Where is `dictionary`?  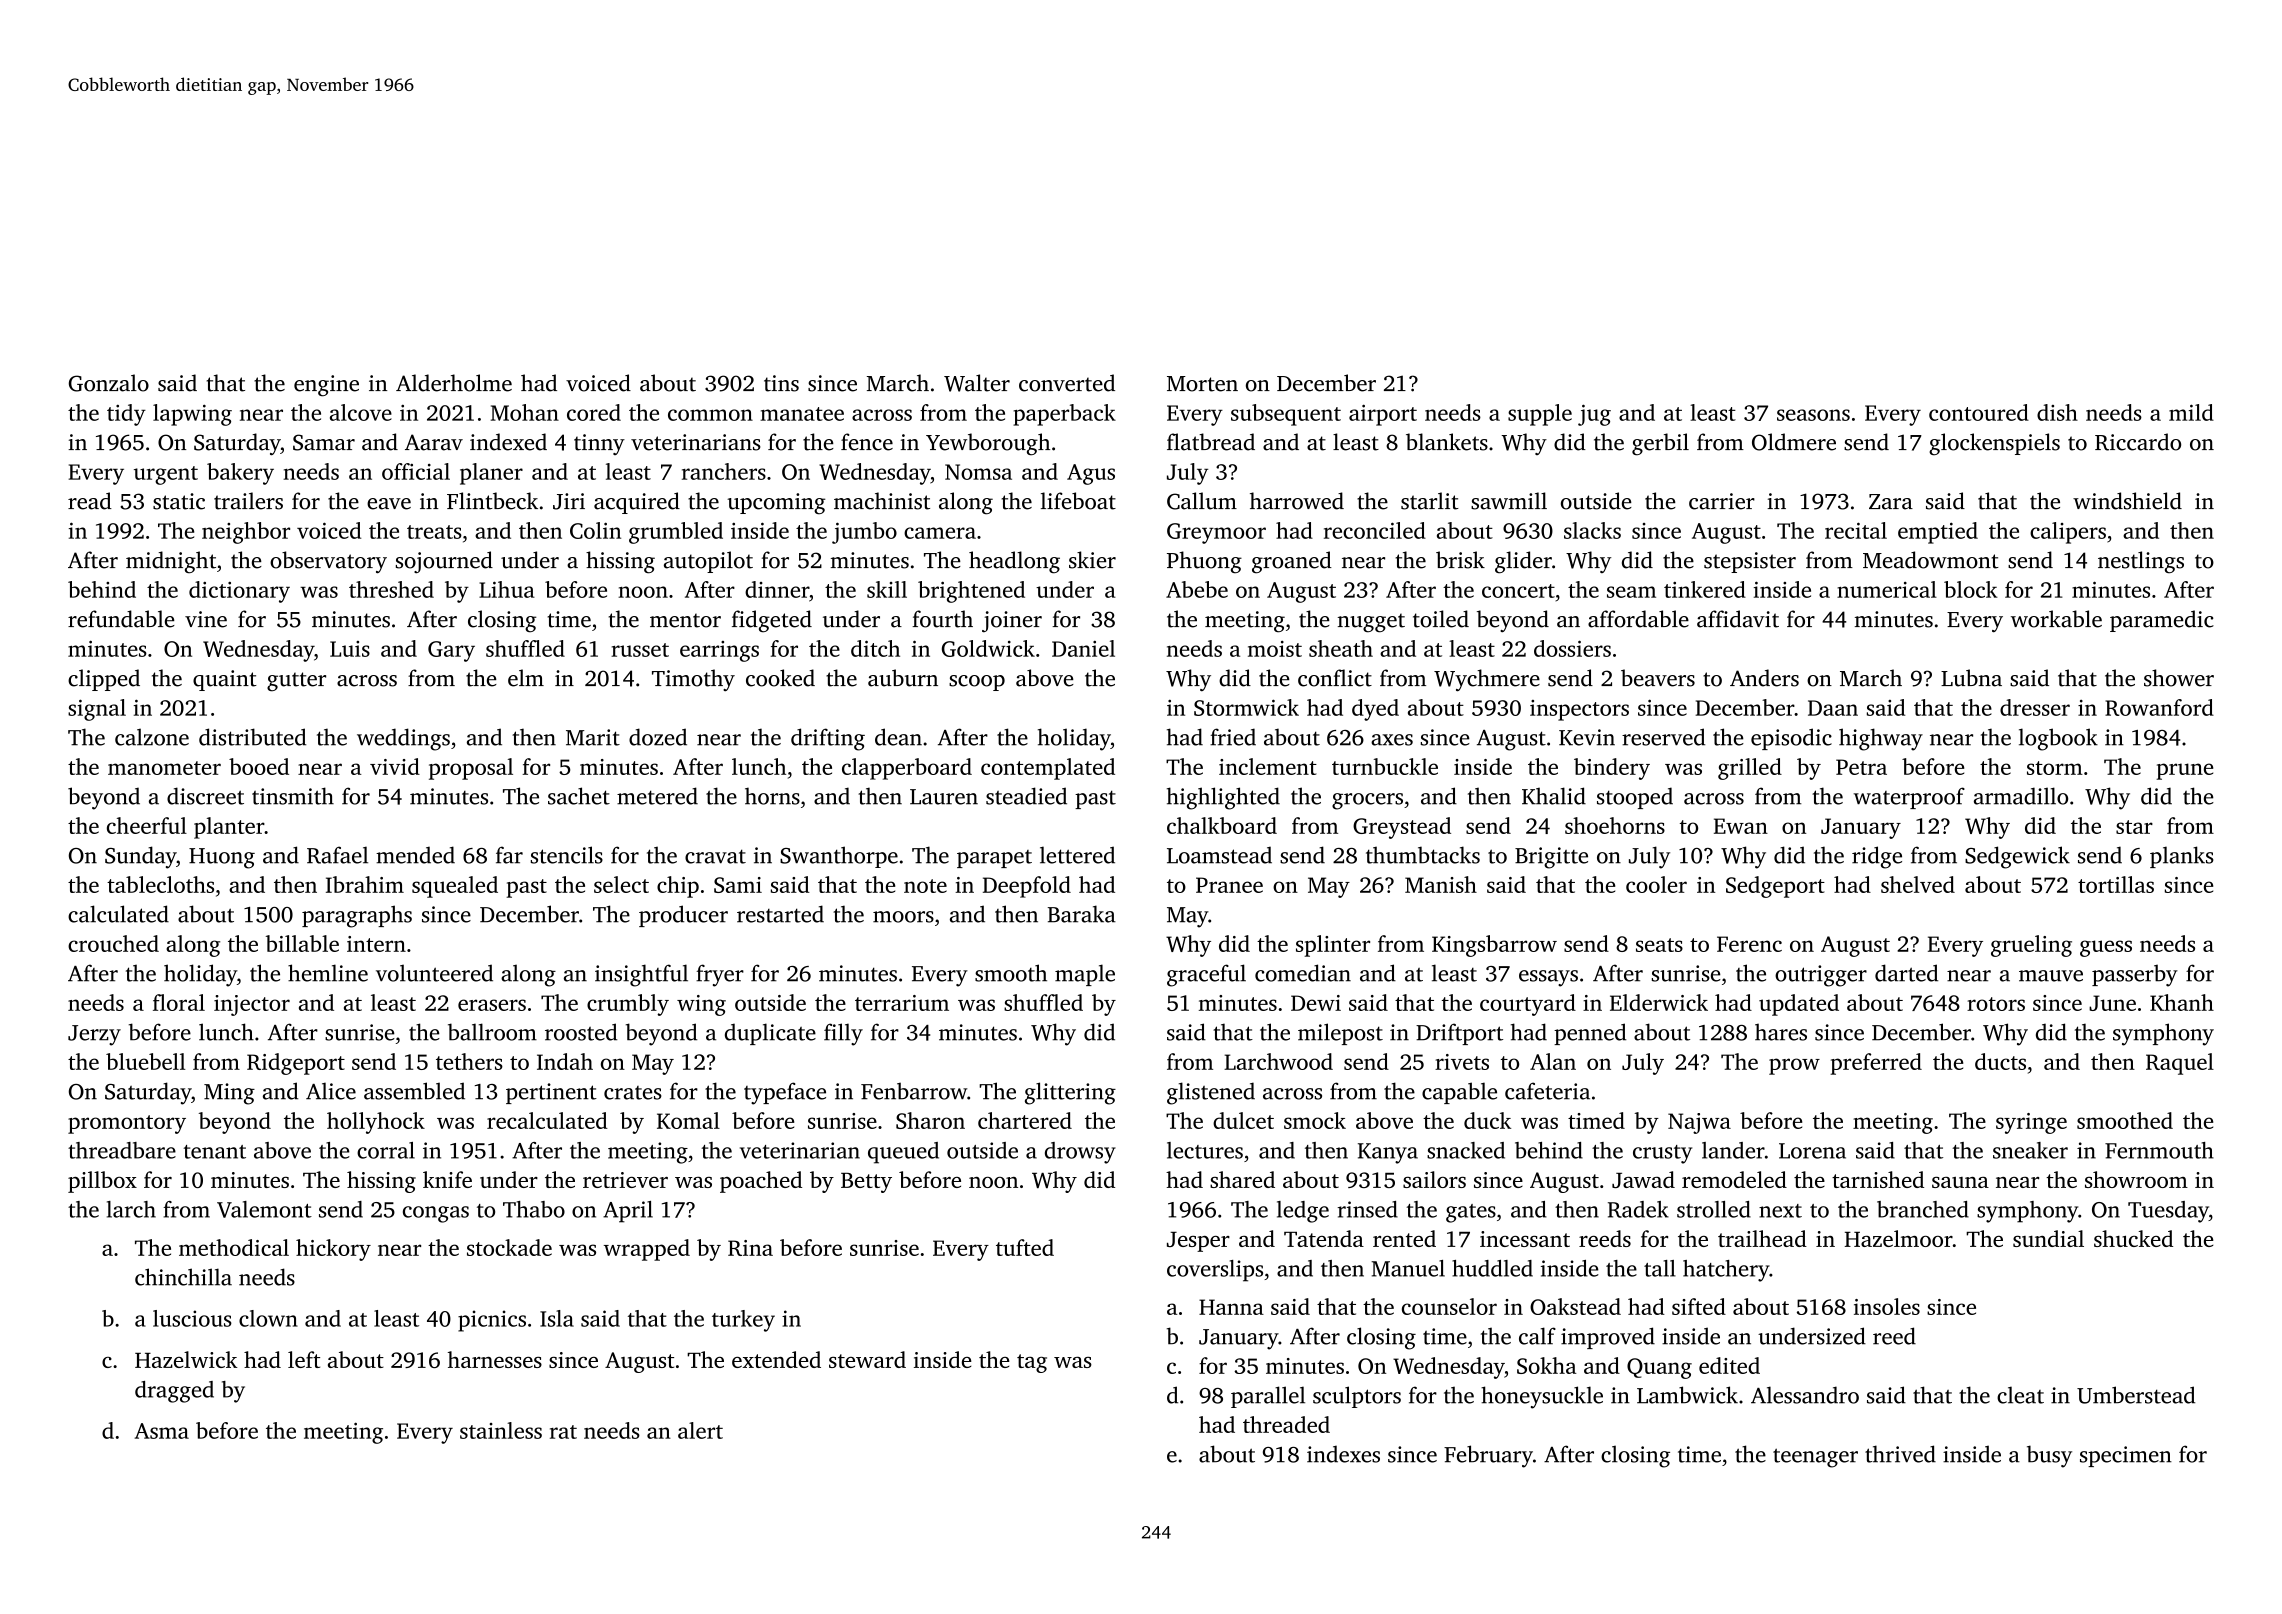
dictionary is located at coordinates (239, 592).
